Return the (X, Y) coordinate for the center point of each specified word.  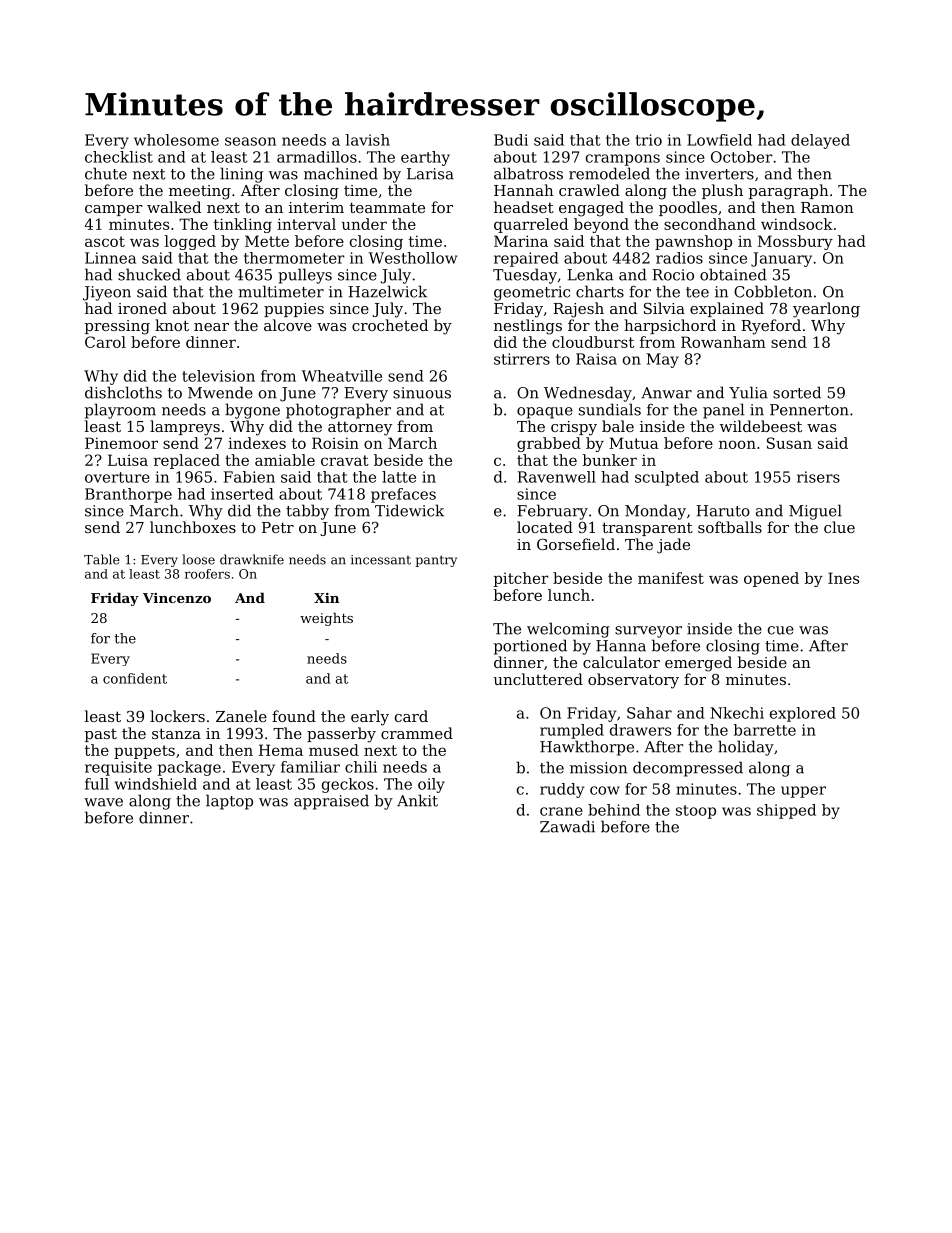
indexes (257, 443)
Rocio (673, 275)
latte (399, 477)
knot (172, 325)
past (101, 735)
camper (114, 210)
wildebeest (761, 426)
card (411, 716)
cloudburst (593, 342)
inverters (719, 174)
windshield (156, 784)
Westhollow (413, 258)
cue (781, 630)
